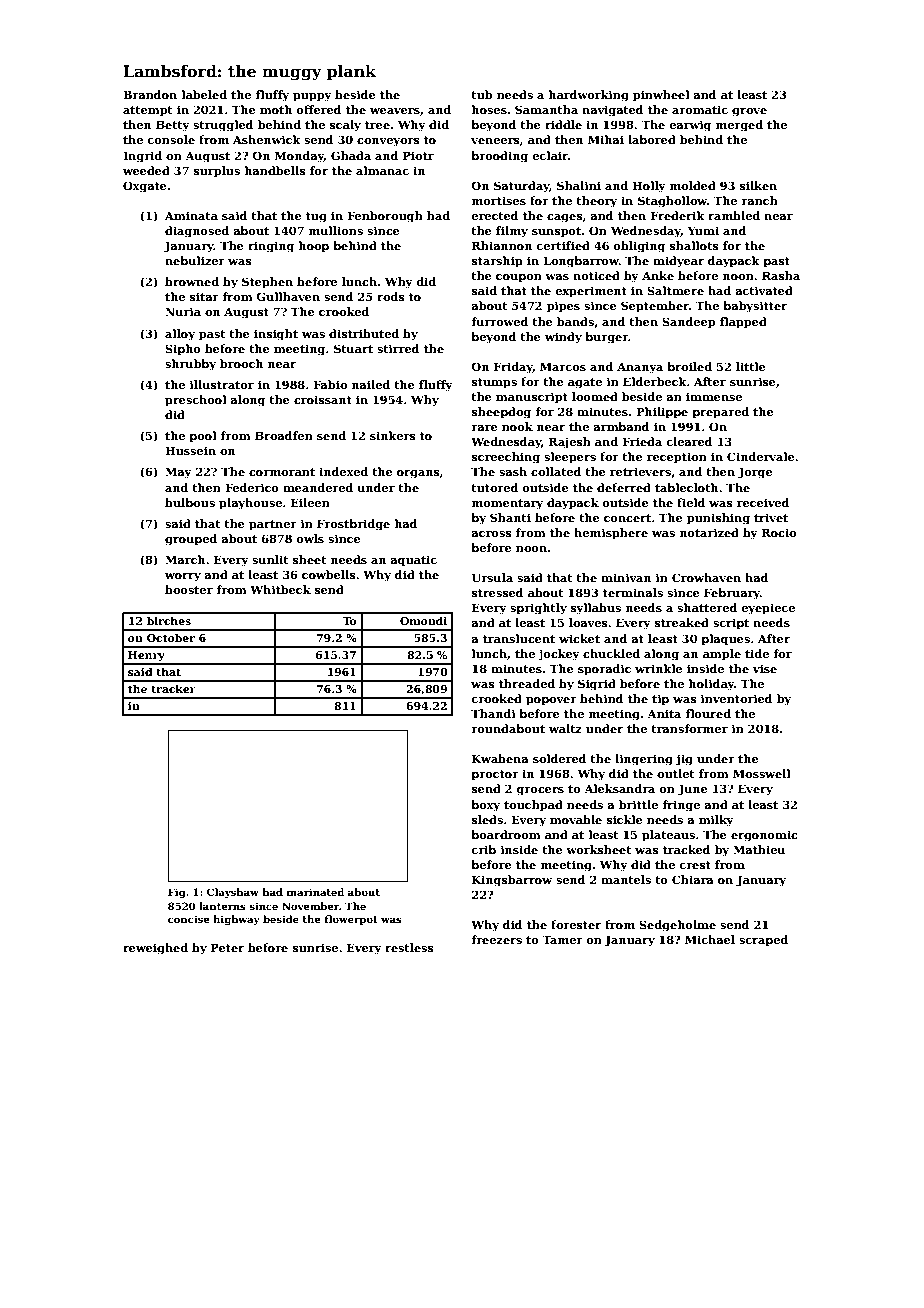 Image resolution: width=924 pixels, height=1308 pixels. What do you see at coordinates (710, 939) in the document?
I see `Michael` at bounding box center [710, 939].
